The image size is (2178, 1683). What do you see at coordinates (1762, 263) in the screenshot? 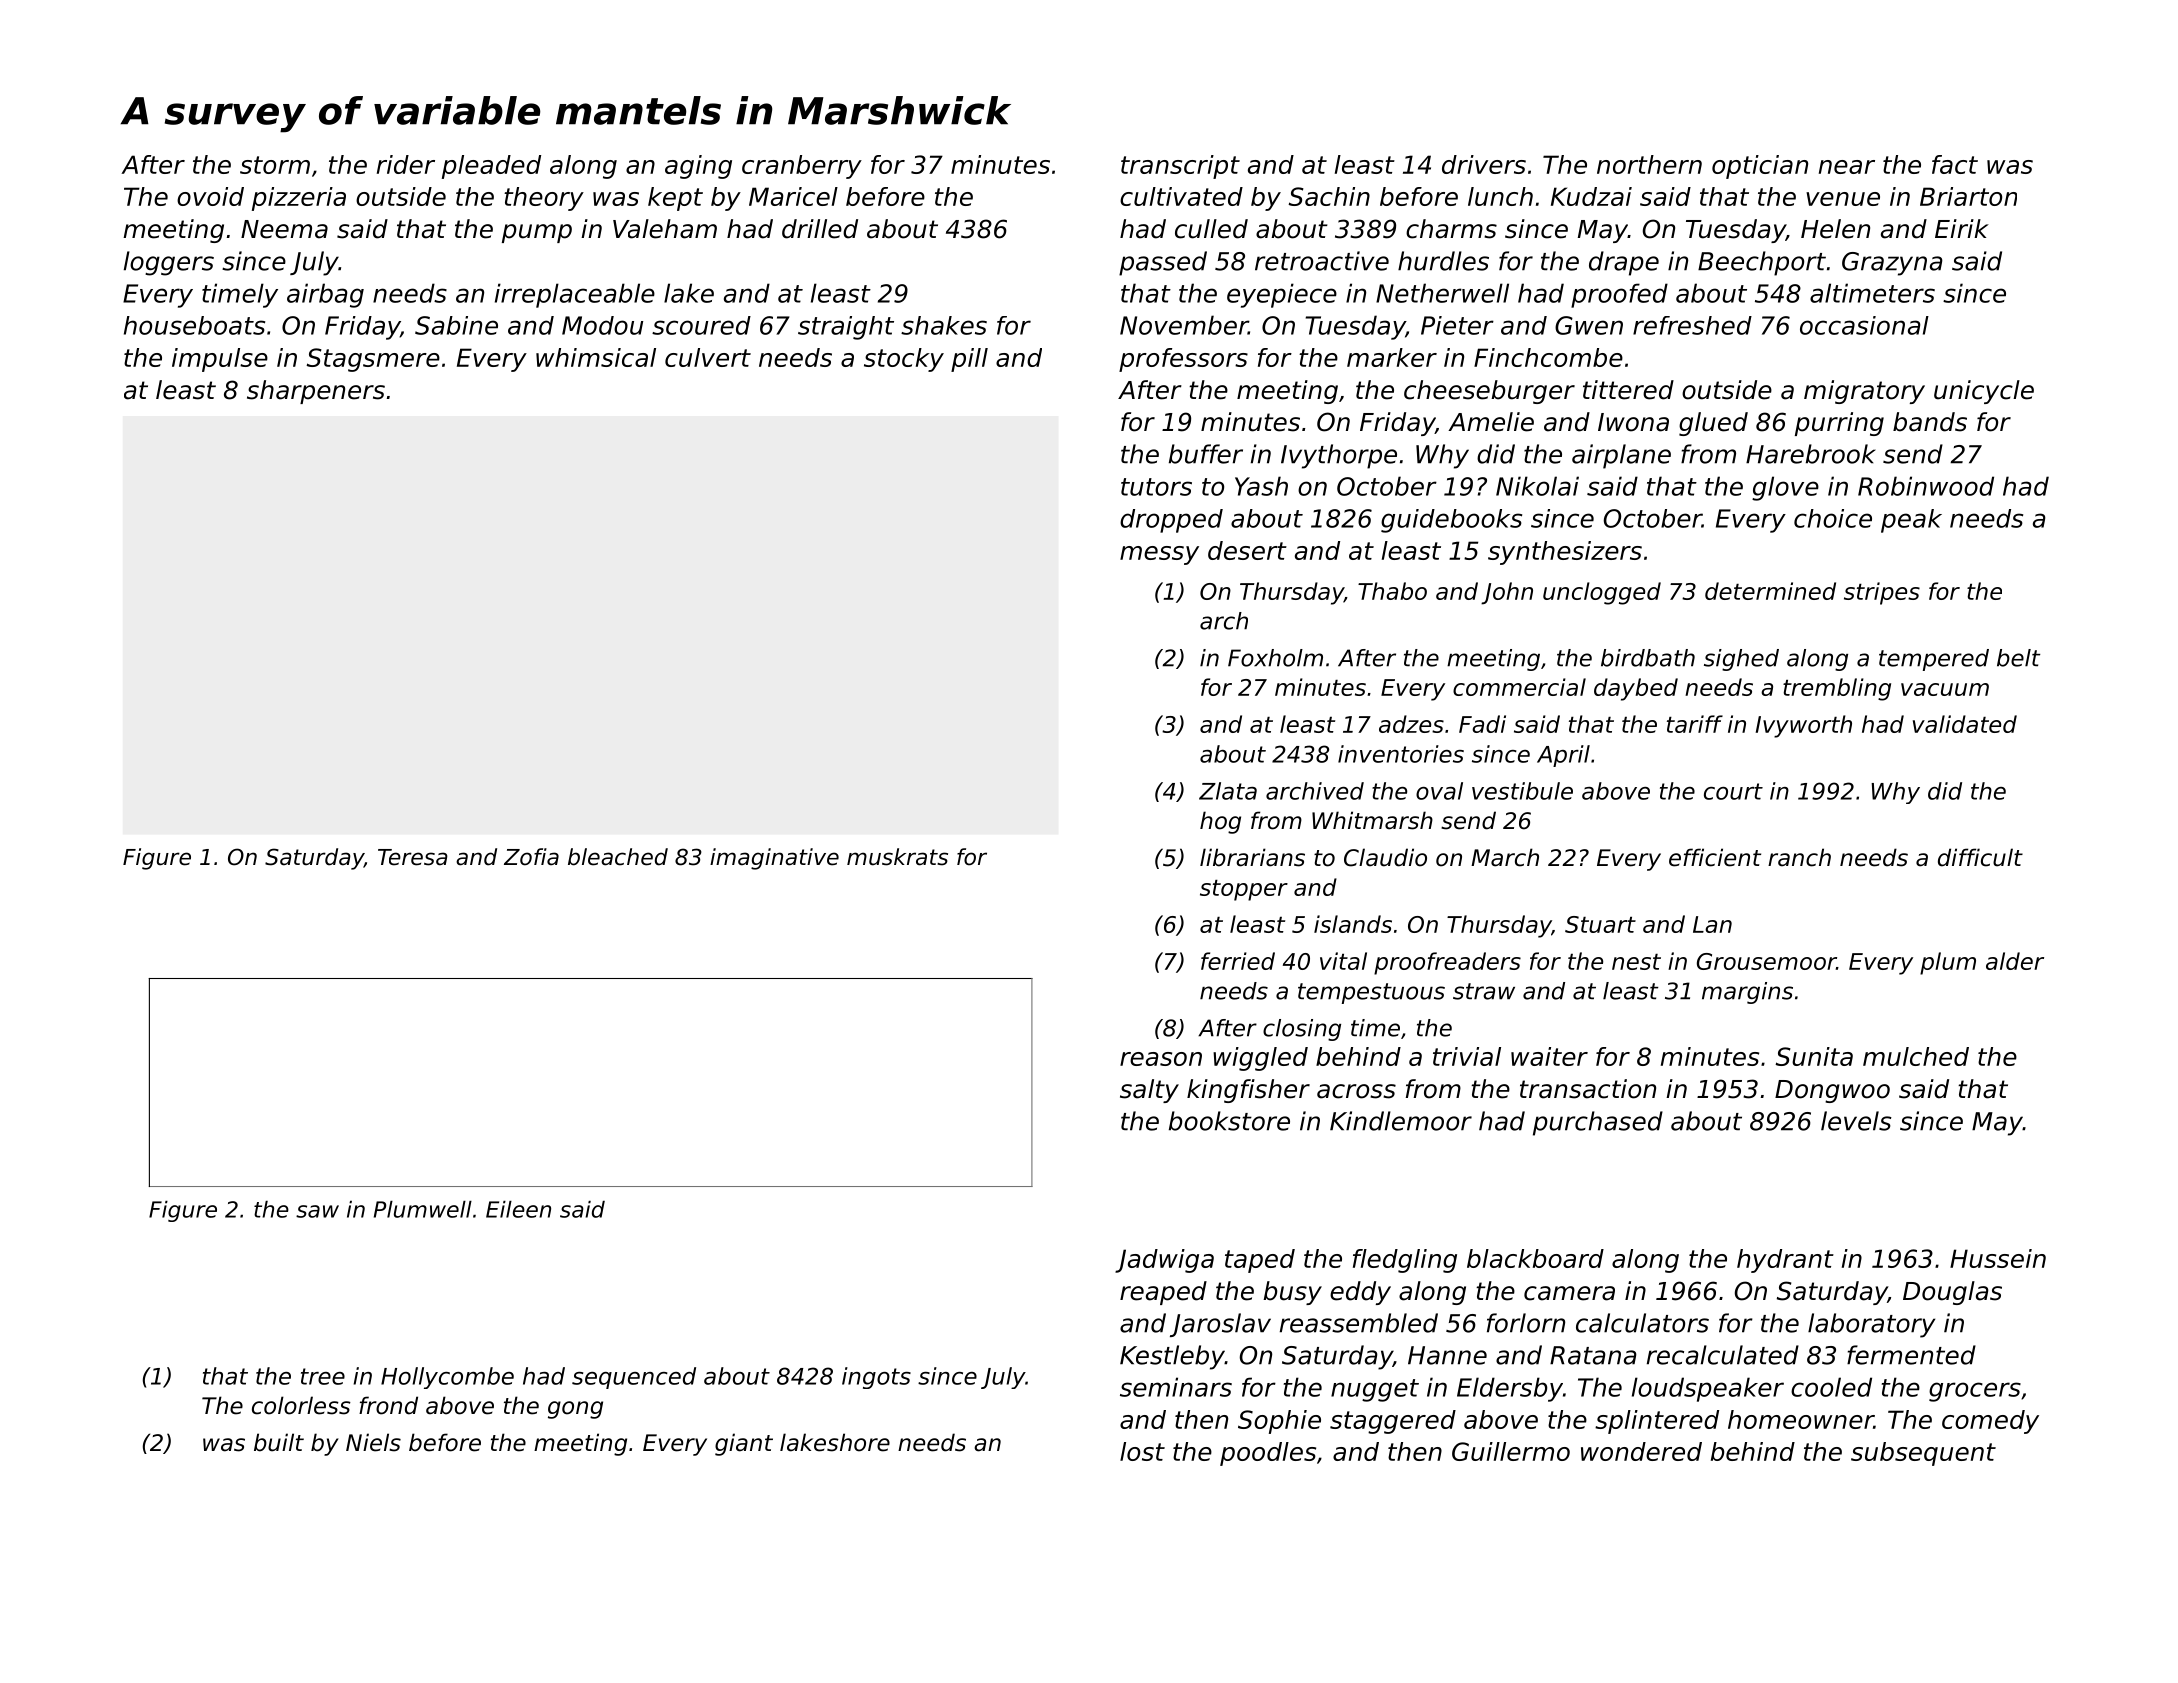
I see `Beechport` at bounding box center [1762, 263].
